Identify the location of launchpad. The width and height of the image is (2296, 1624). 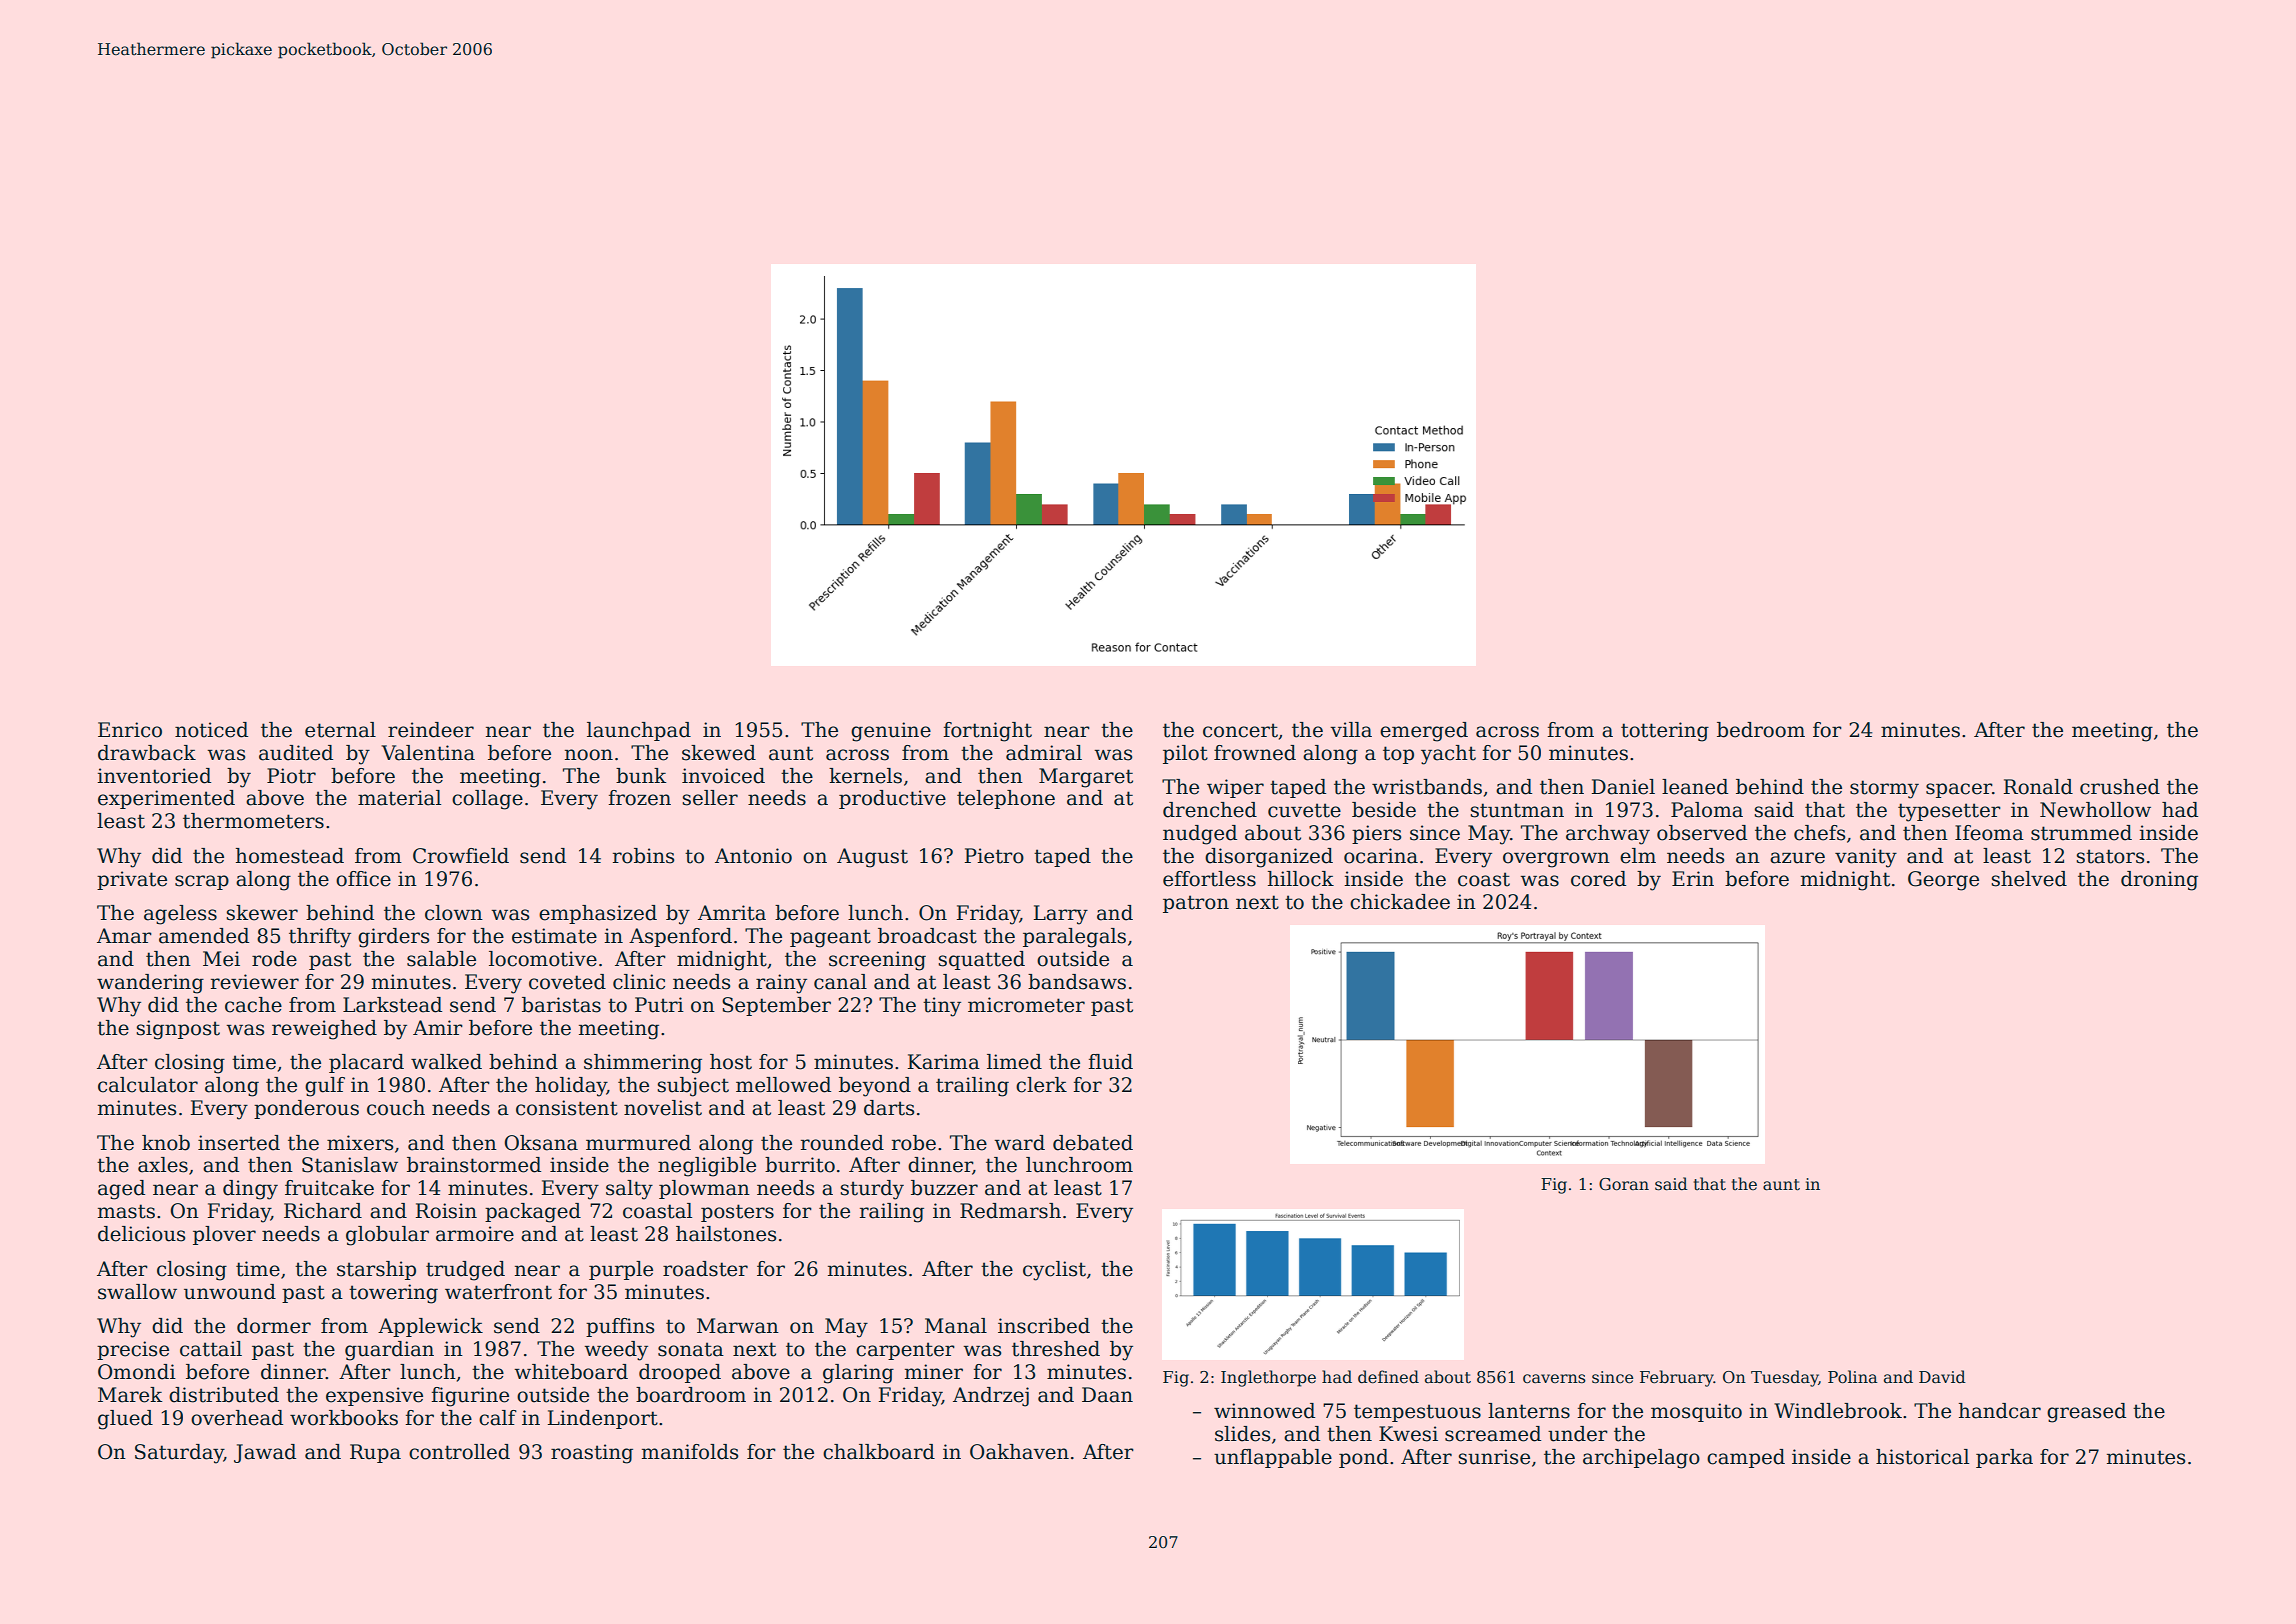
(639, 731).
